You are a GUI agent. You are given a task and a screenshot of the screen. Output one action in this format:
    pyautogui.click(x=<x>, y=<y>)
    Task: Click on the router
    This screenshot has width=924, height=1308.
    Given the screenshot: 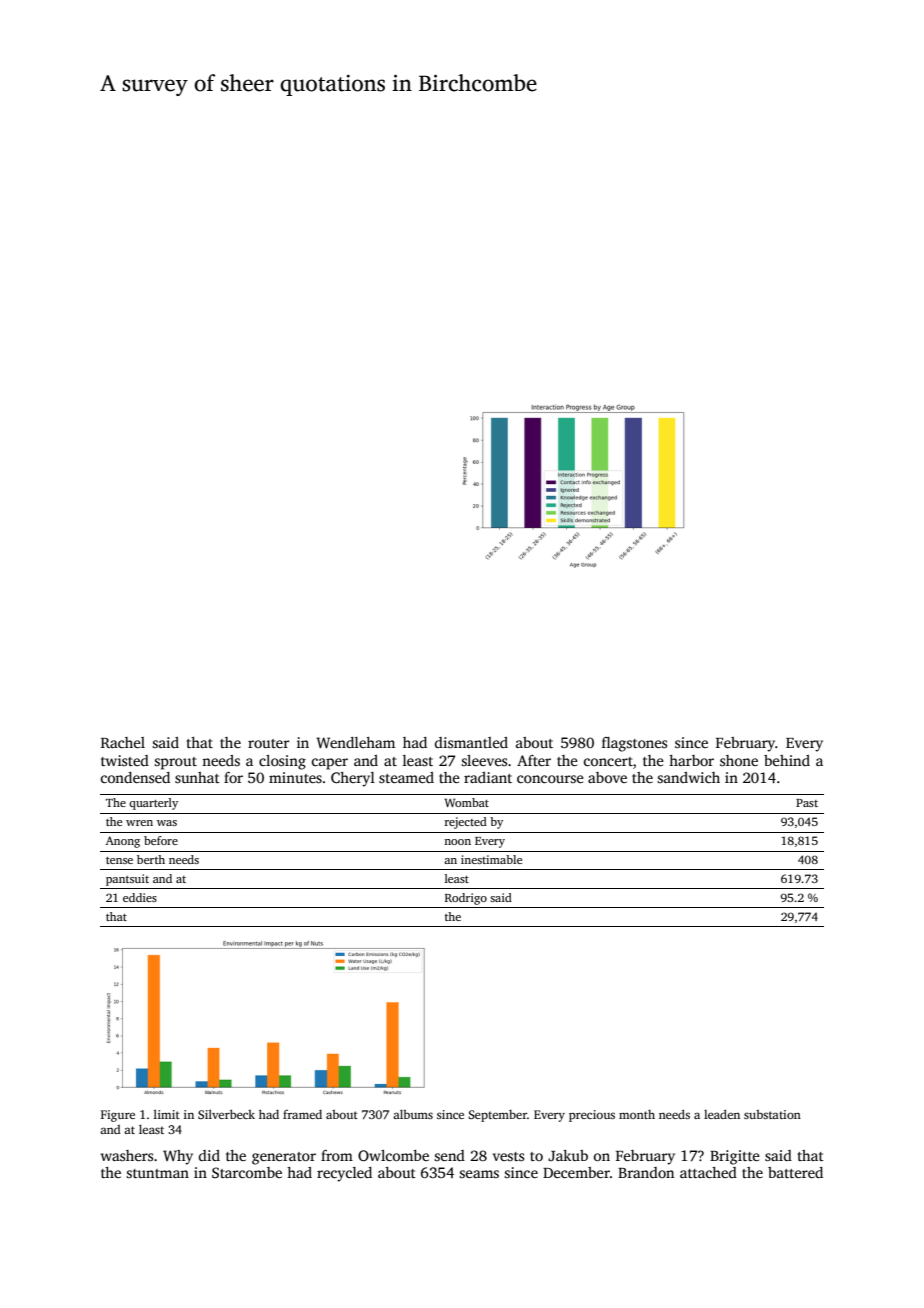 What is the action you would take?
    pyautogui.click(x=268, y=743)
